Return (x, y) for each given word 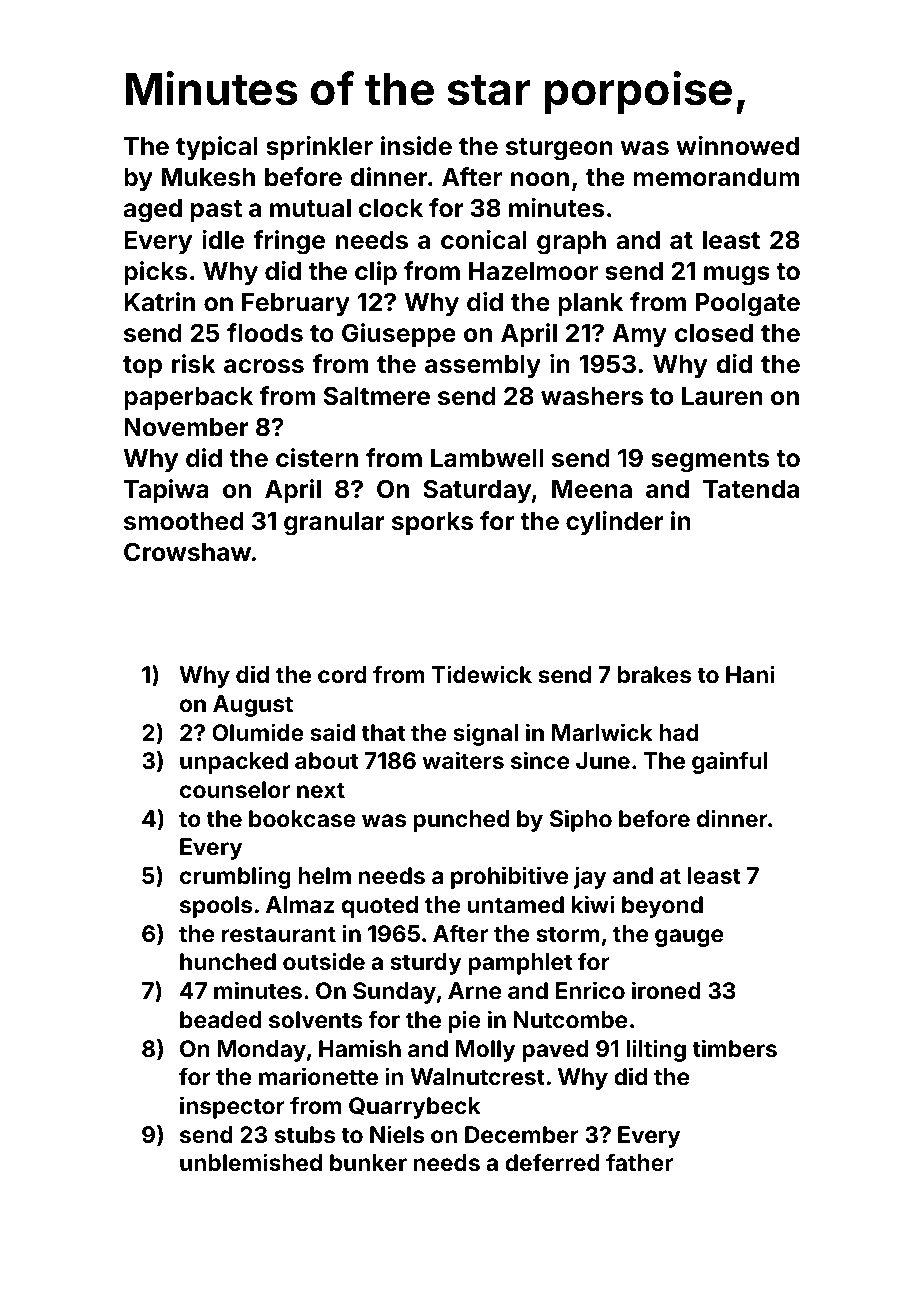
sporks (432, 523)
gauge (689, 938)
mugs (737, 276)
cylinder (615, 523)
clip (376, 273)
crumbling (235, 877)
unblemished (251, 1162)
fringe (289, 242)
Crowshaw (187, 552)
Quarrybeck (415, 1108)
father (639, 1162)
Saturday (477, 491)
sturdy (426, 964)
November (186, 427)
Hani (750, 674)
